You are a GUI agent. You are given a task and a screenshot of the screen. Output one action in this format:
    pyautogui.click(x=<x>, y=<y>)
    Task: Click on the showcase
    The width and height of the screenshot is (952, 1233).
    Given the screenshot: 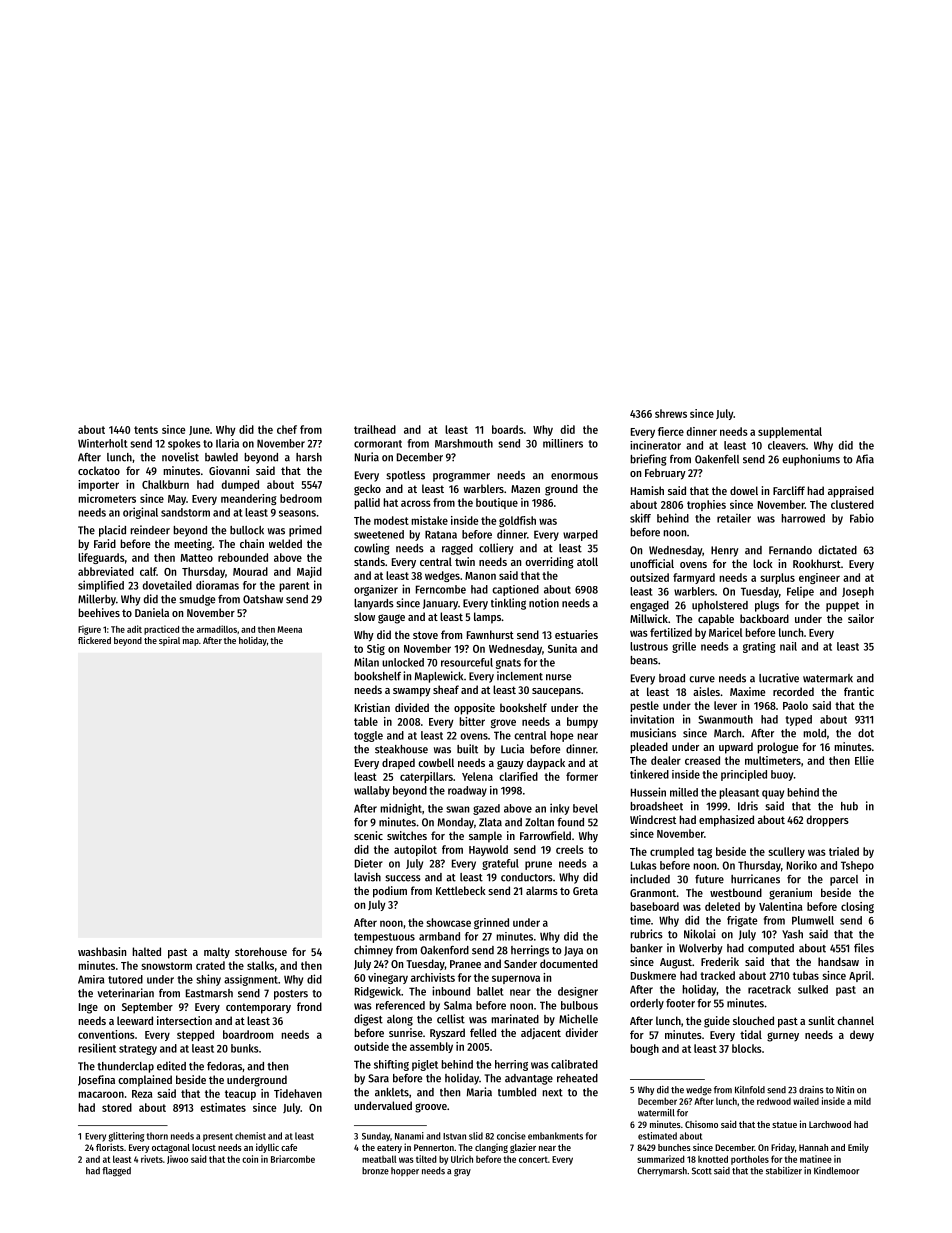 What is the action you would take?
    pyautogui.click(x=448, y=922)
